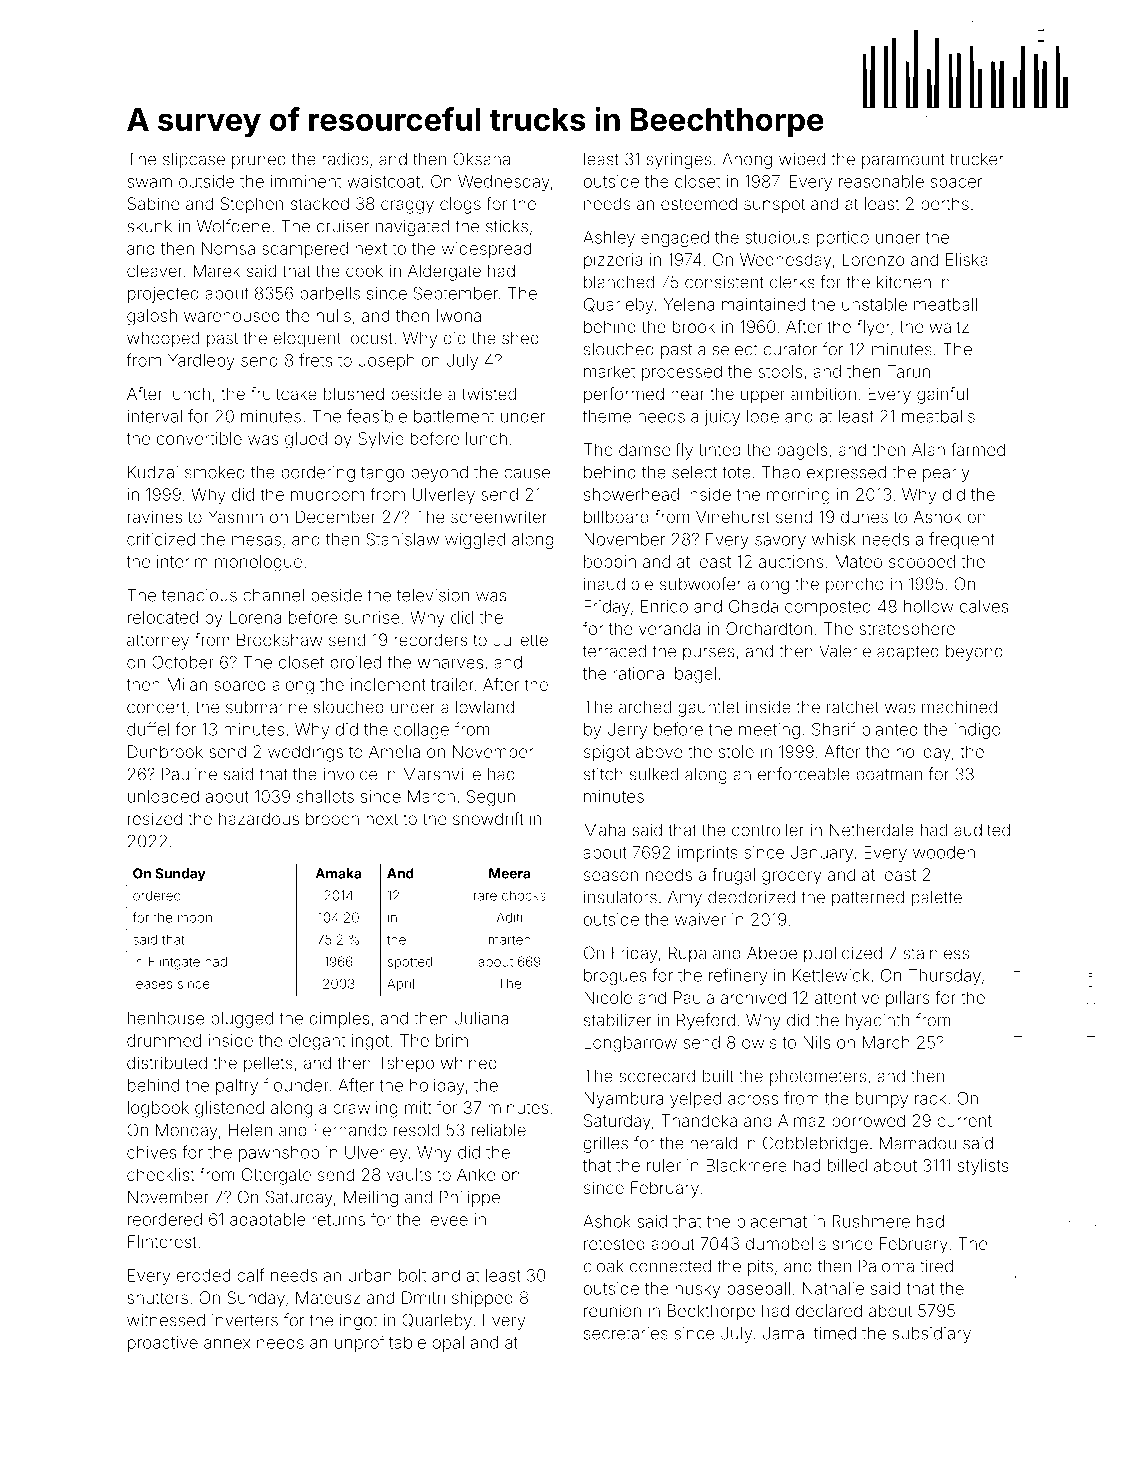 This document has width=1138, height=1473. Describe the element at coordinates (626, 1333) in the document. I see `secretaries` at that location.
